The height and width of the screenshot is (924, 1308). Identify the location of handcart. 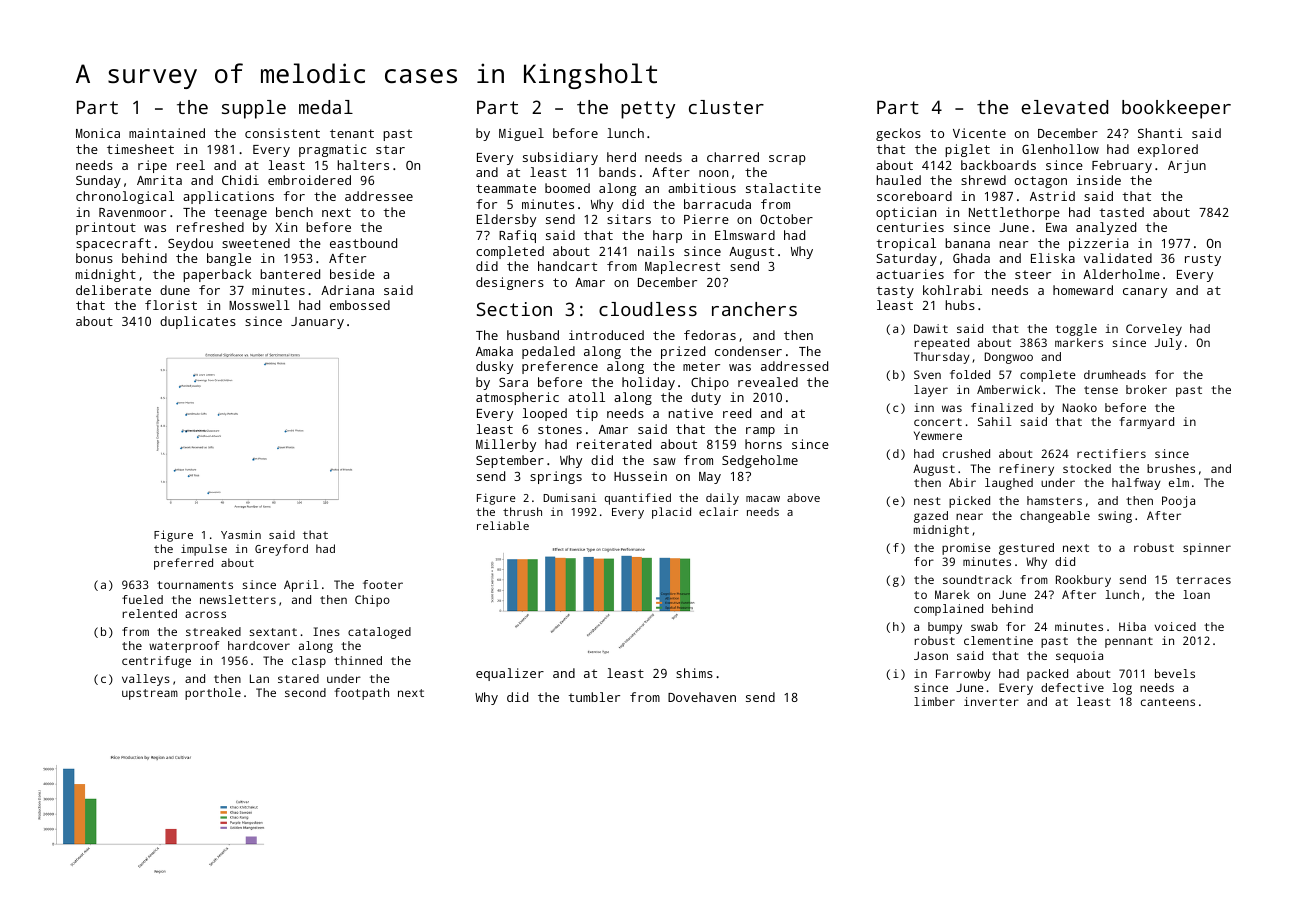
(567, 266).
